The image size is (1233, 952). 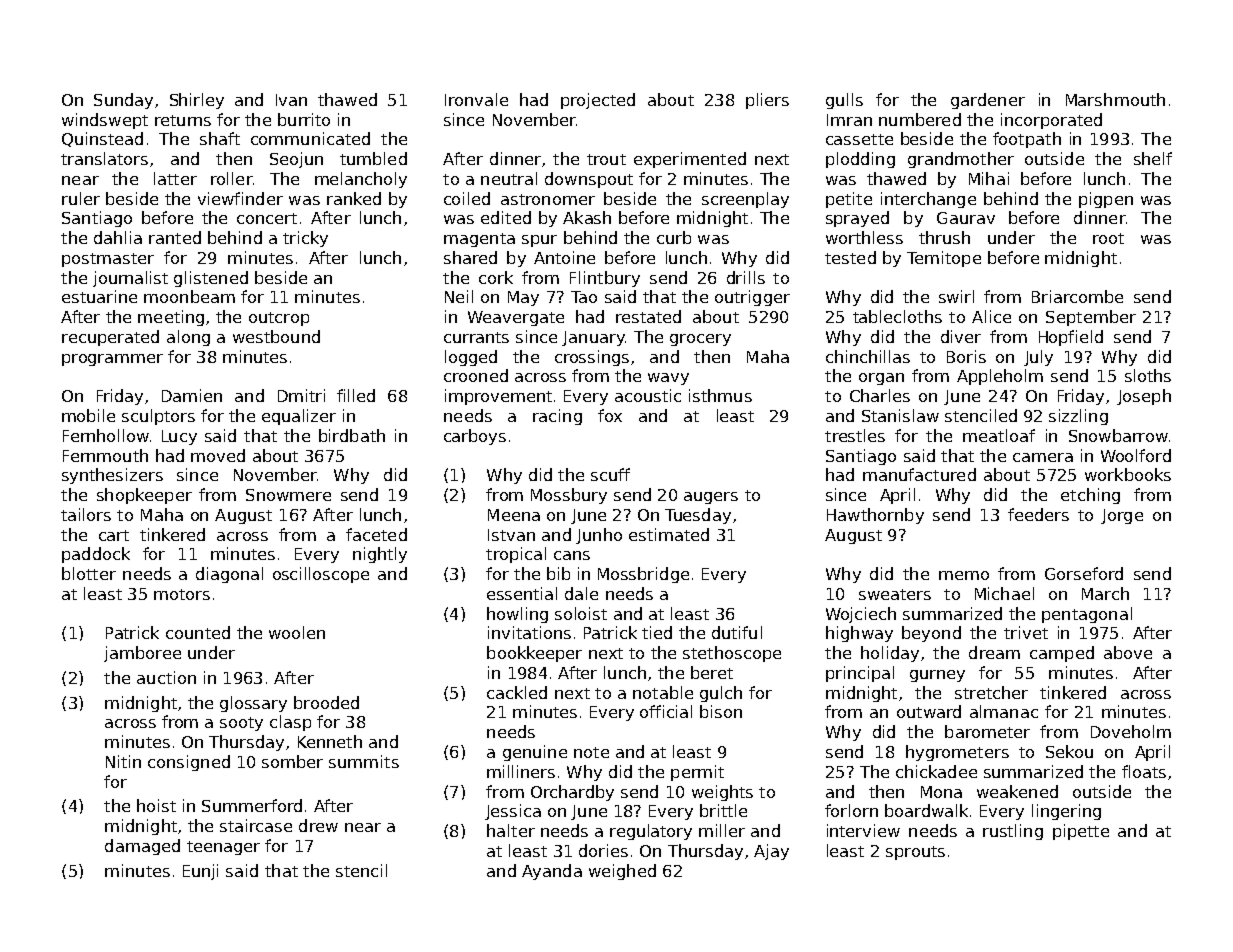 I want to click on Ironvale, so click(x=476, y=99).
